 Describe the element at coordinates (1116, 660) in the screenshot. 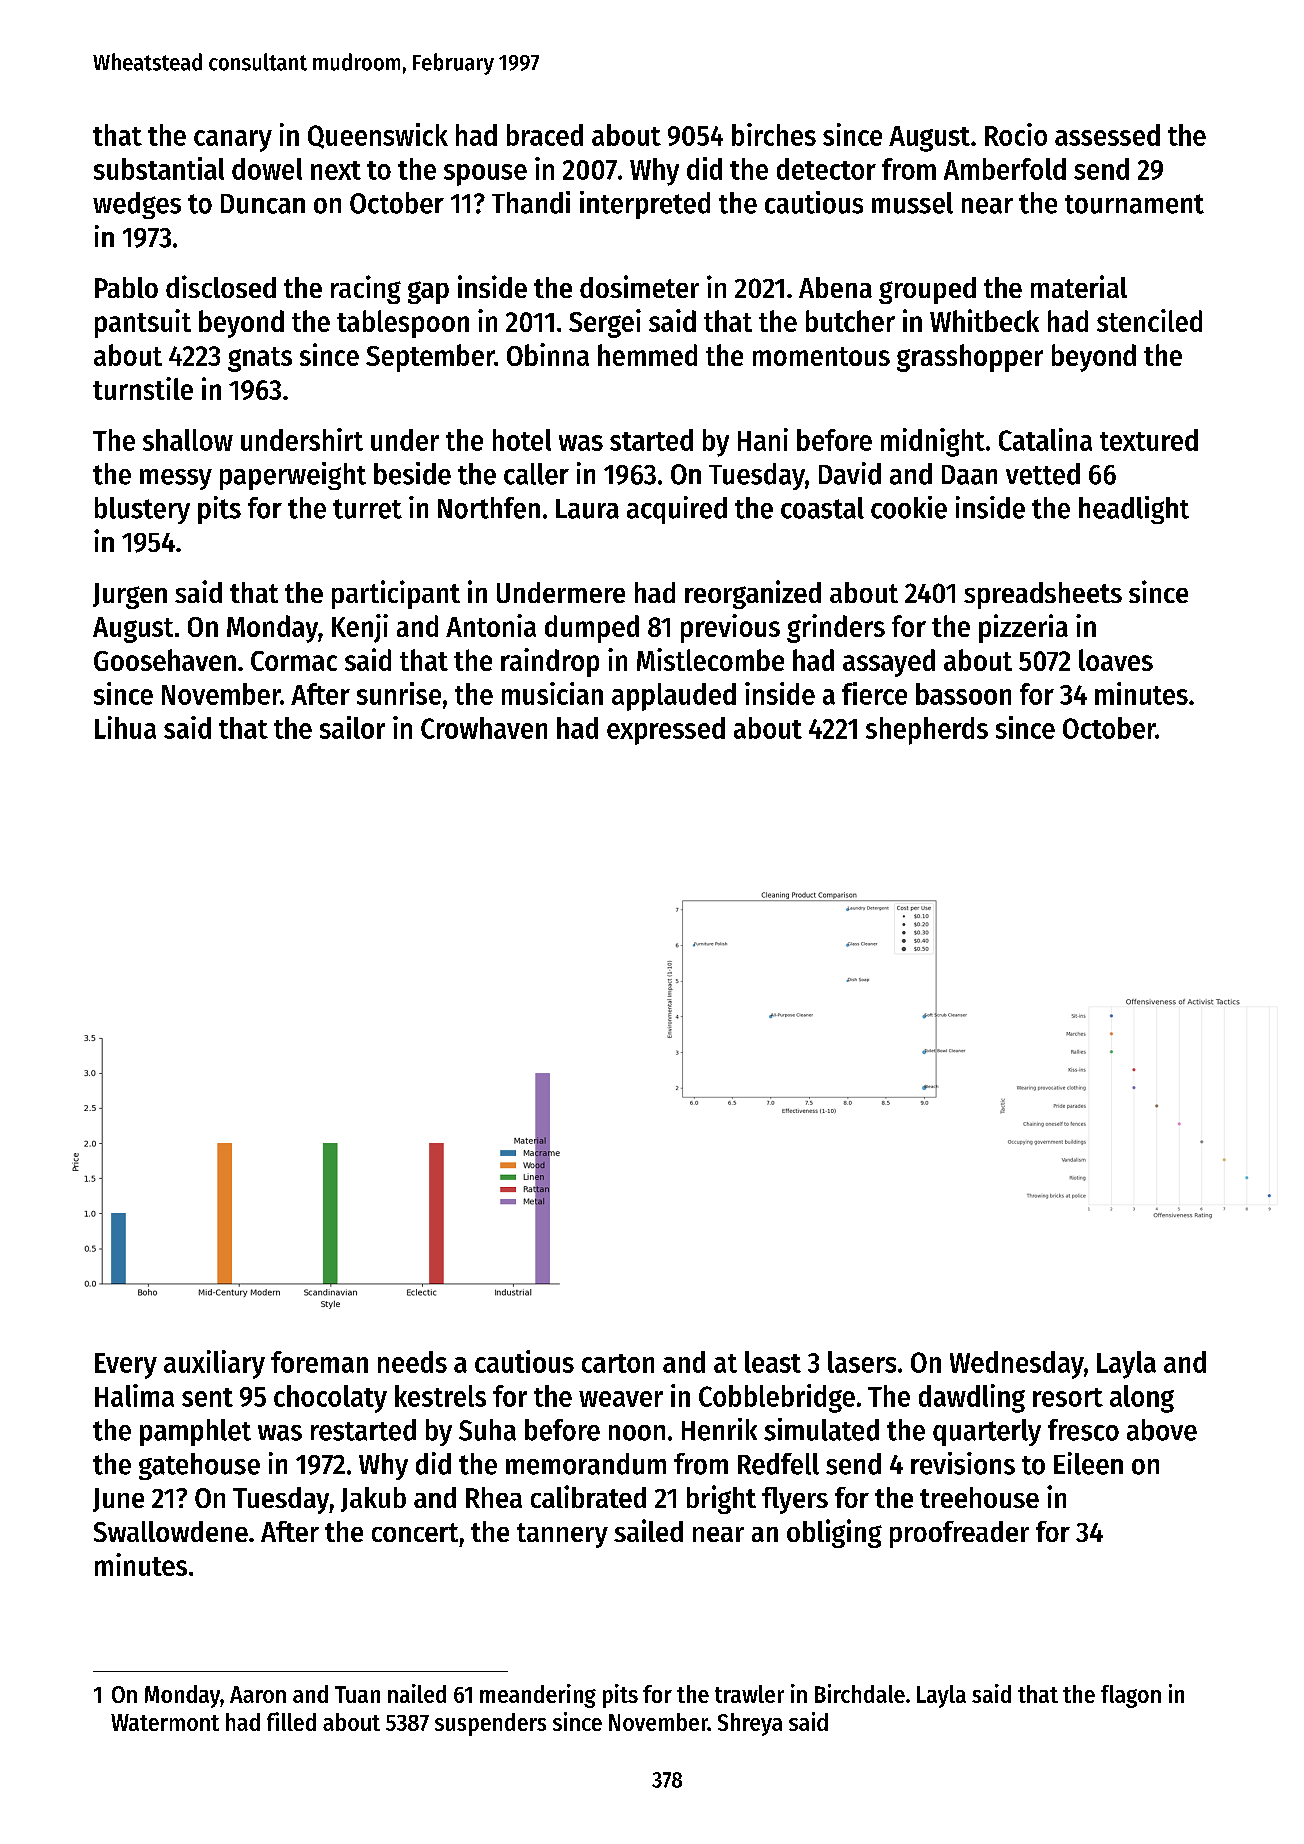

I see `loaves` at that location.
